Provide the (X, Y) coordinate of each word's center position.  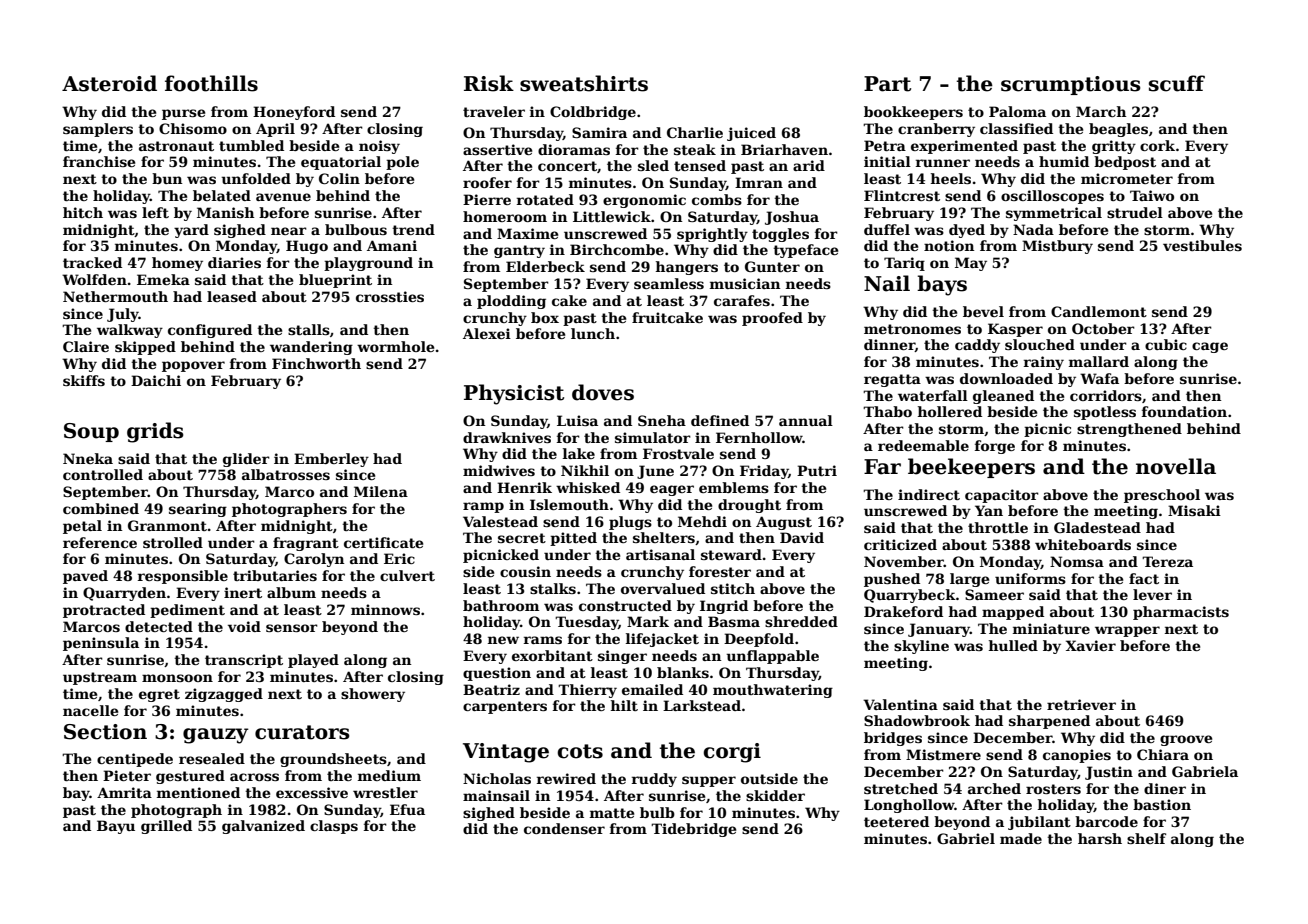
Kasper (1015, 330)
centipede (135, 760)
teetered (896, 821)
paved (85, 577)
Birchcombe (617, 249)
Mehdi (702, 521)
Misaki (1194, 510)
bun (167, 178)
